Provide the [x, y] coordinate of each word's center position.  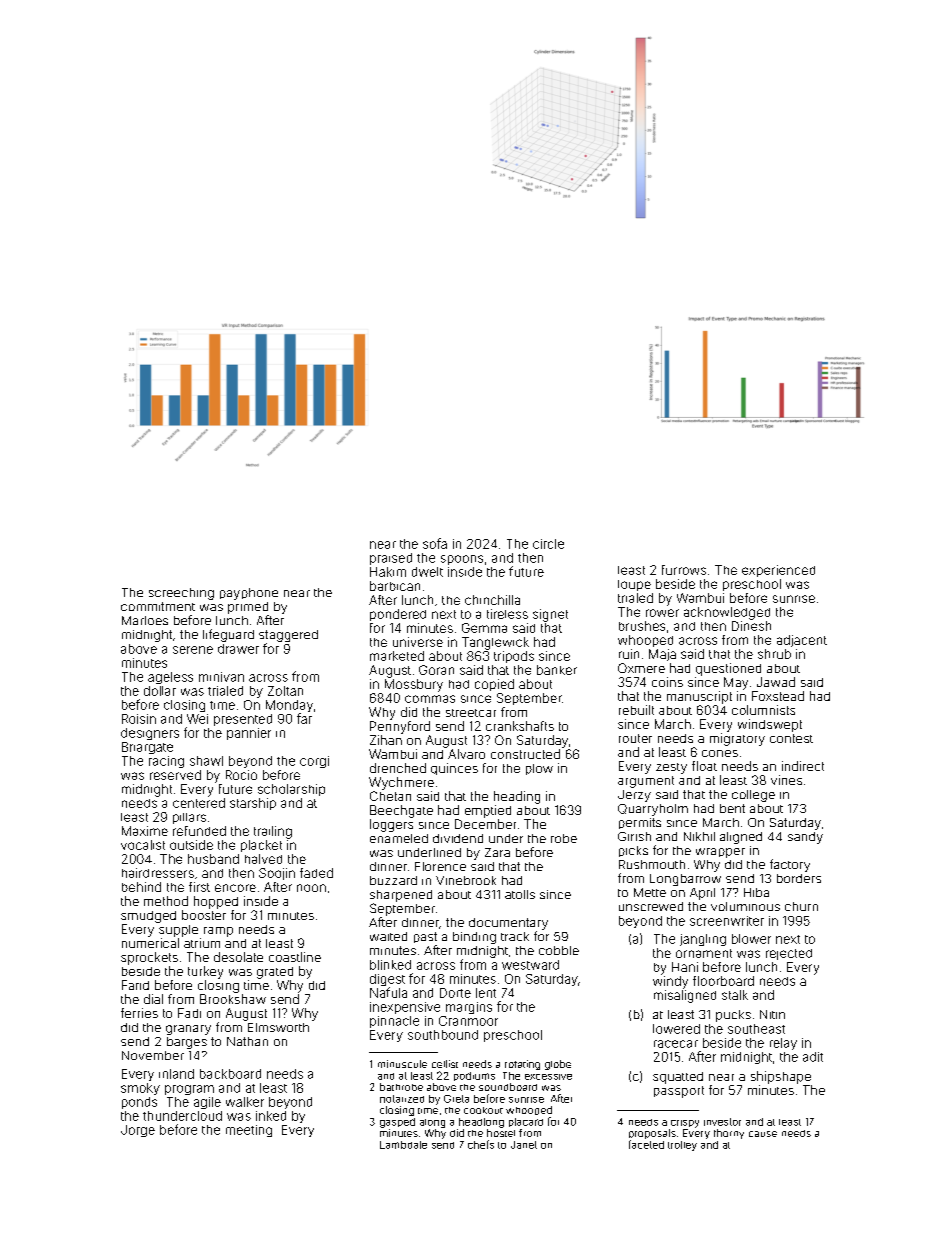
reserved [175, 775]
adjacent [802, 641]
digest [387, 980]
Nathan [247, 1041]
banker [557, 670]
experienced [778, 571]
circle [548, 544]
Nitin [772, 1014]
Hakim [388, 572]
